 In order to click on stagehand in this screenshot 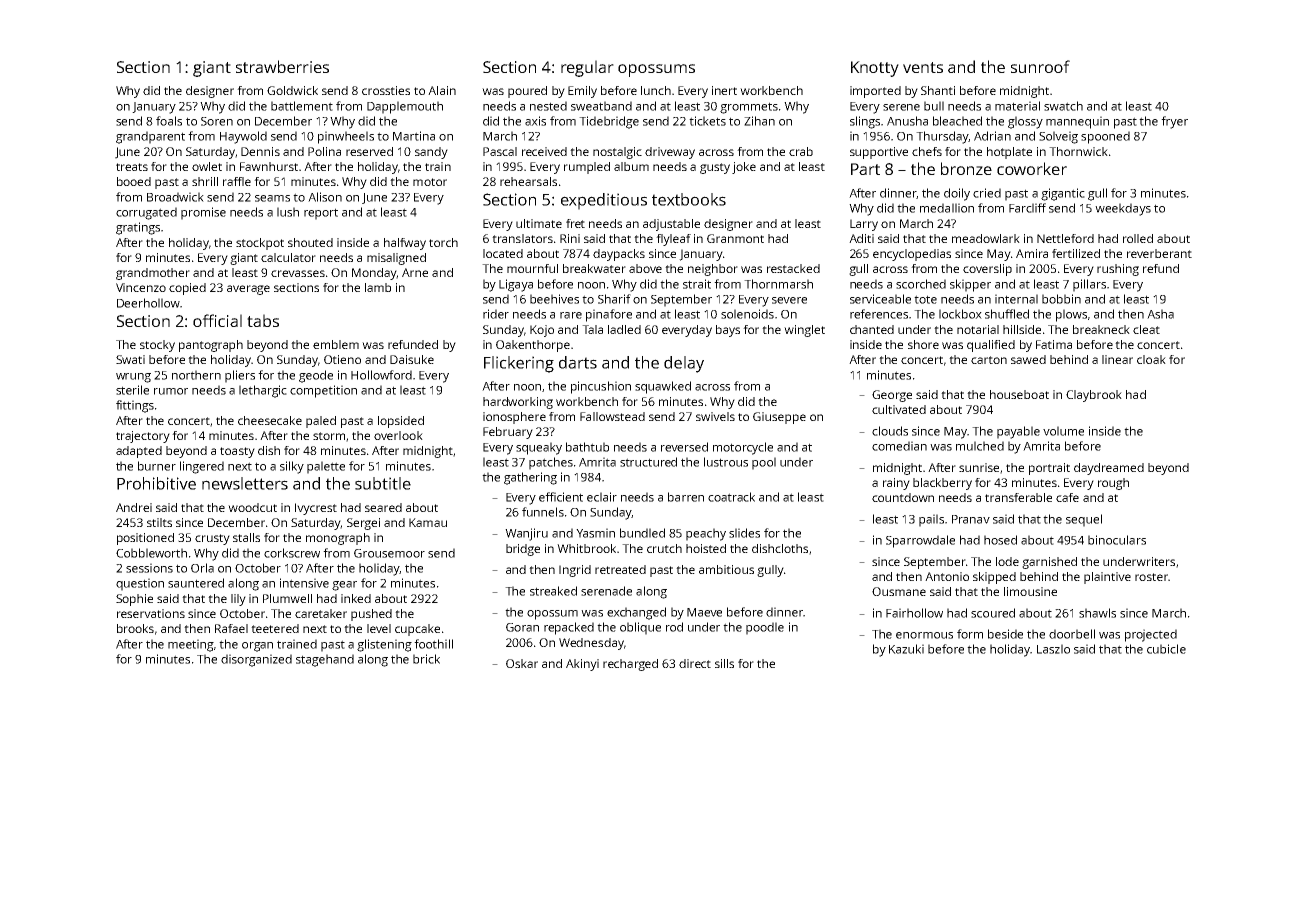, I will do `click(325, 660)`.
